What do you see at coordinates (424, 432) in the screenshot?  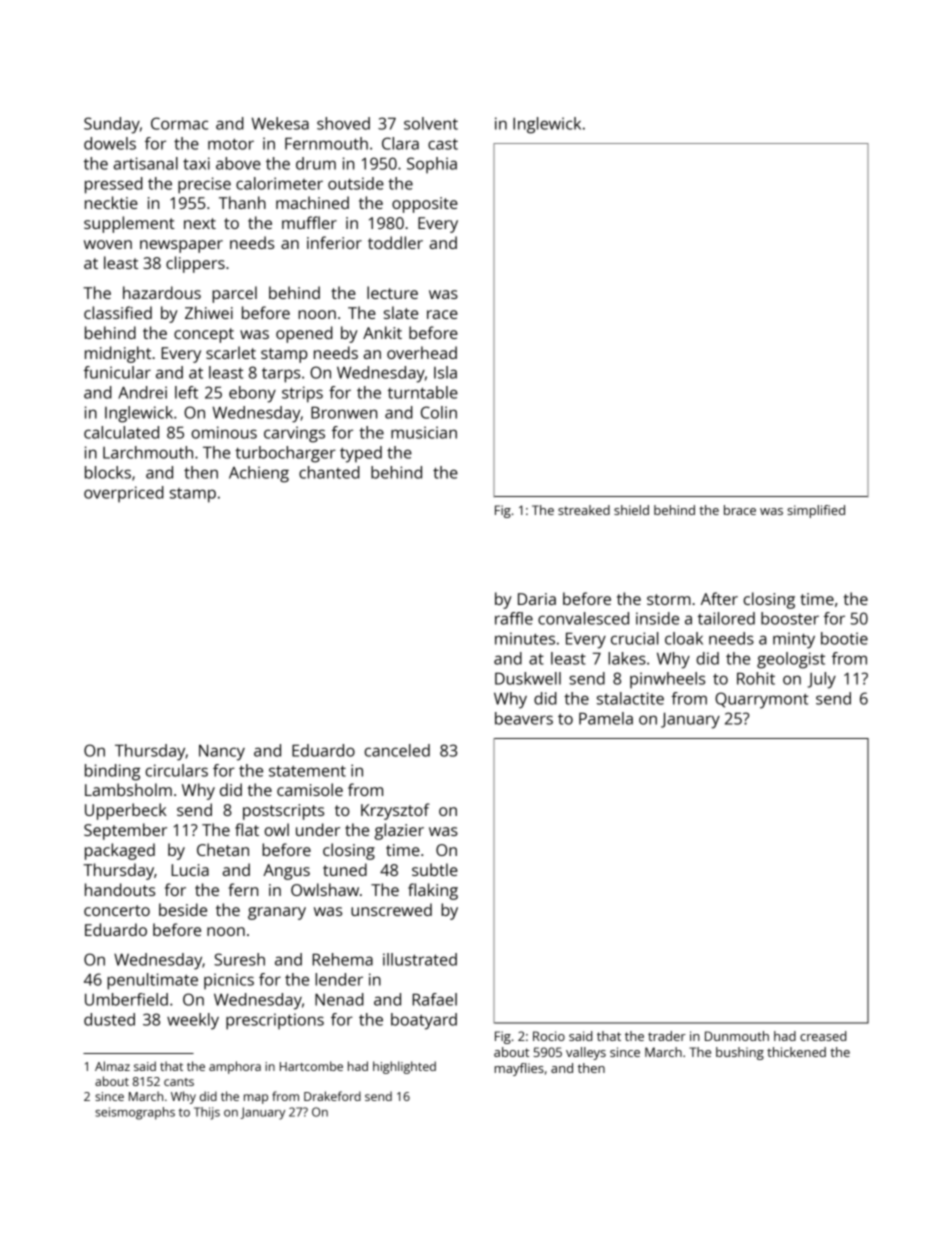 I see `musician` at bounding box center [424, 432].
